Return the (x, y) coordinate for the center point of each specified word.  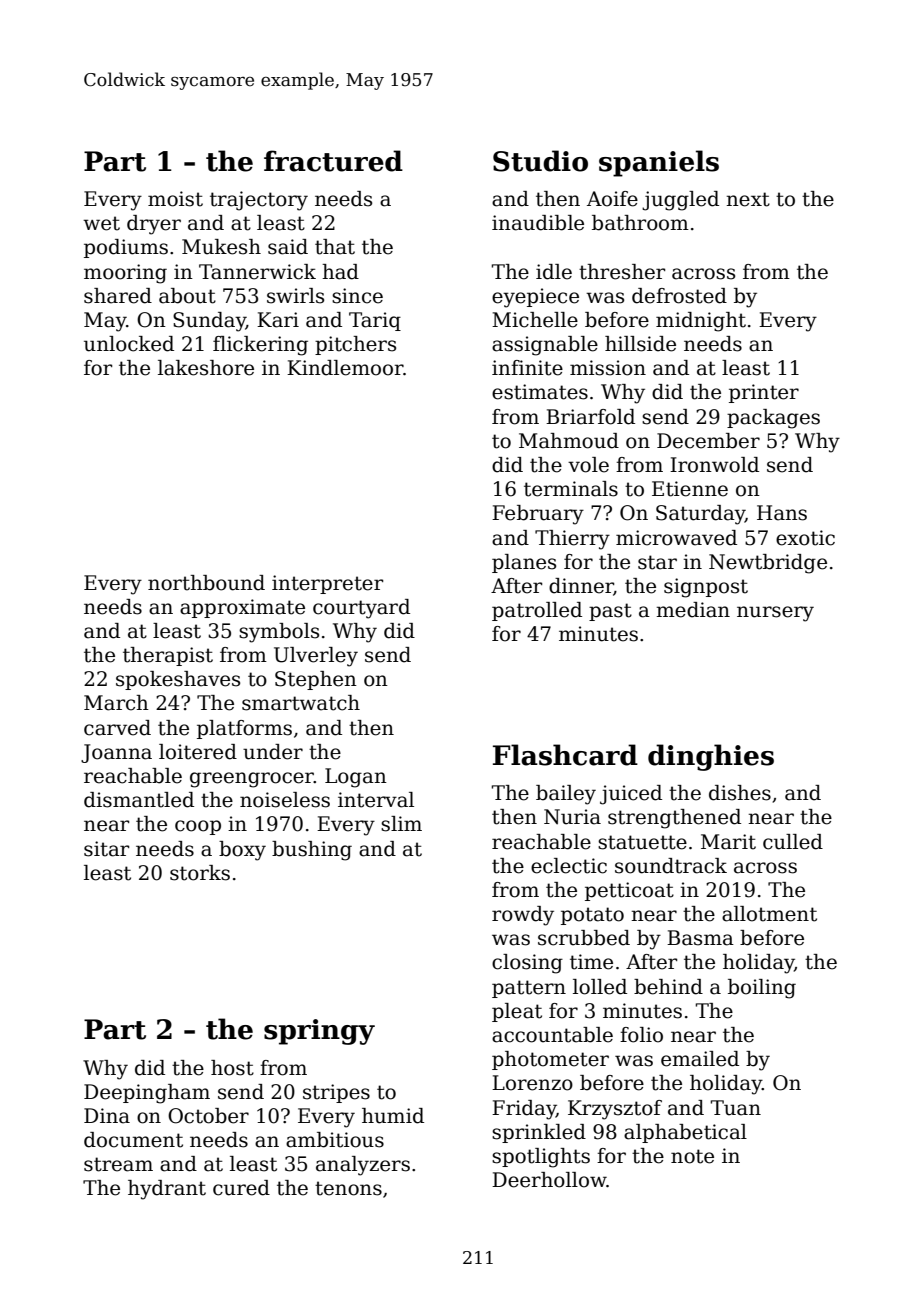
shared (118, 296)
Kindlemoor (345, 368)
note (692, 1156)
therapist (168, 656)
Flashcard (565, 755)
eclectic (569, 866)
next (748, 199)
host (232, 1068)
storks (200, 873)
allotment (769, 914)
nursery (775, 614)
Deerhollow (549, 1180)
